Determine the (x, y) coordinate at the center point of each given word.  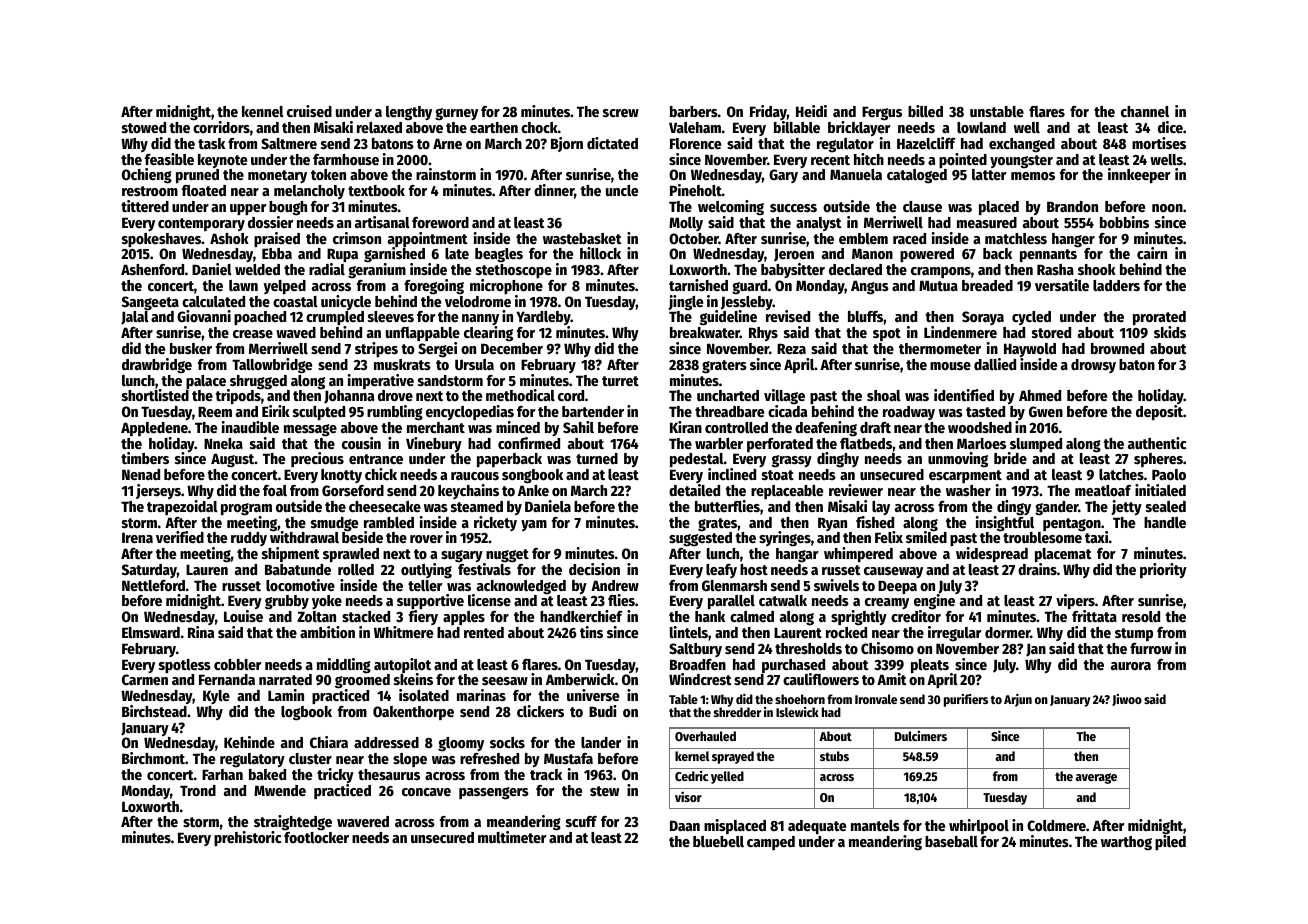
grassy (792, 461)
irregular (955, 634)
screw (621, 113)
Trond (198, 790)
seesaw (505, 681)
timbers (145, 458)
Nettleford (153, 585)
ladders (1116, 285)
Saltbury (695, 650)
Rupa (342, 255)
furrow (1151, 648)
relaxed (379, 127)
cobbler (238, 664)
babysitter (793, 270)
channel (1145, 111)
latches (1121, 474)
